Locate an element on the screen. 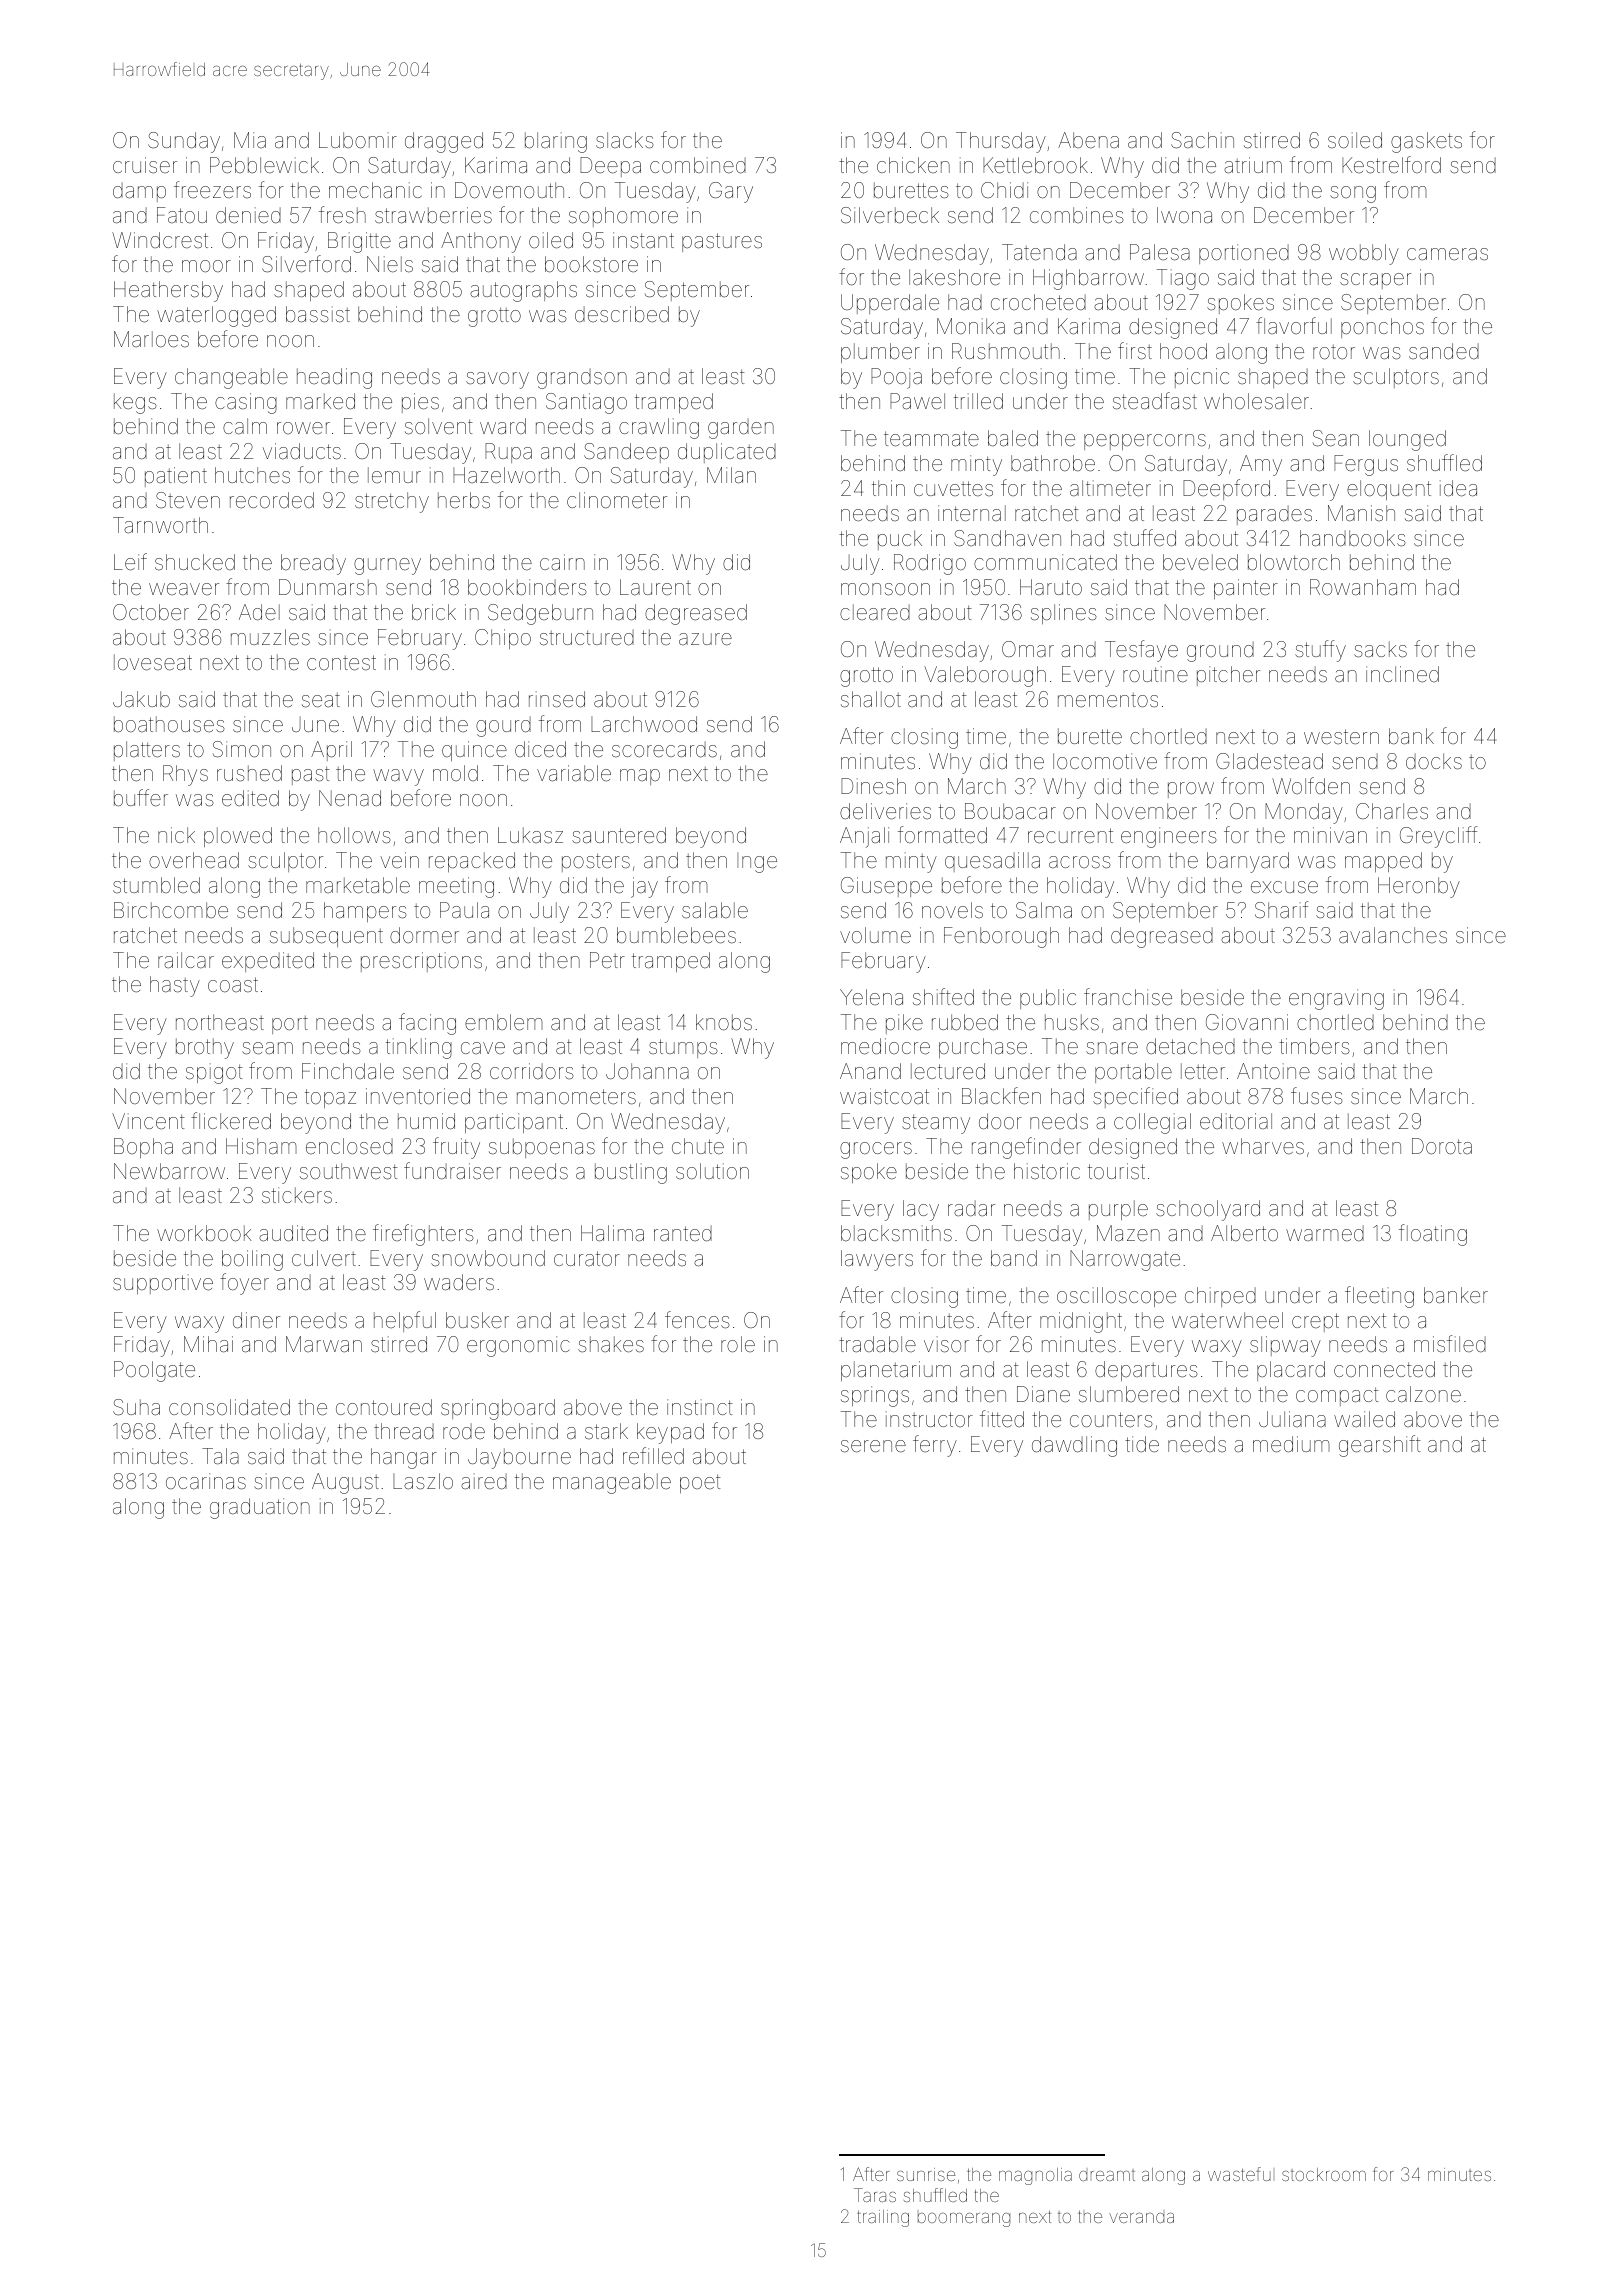 This screenshot has height=2292, width=1620. sauntered is located at coordinates (619, 835).
